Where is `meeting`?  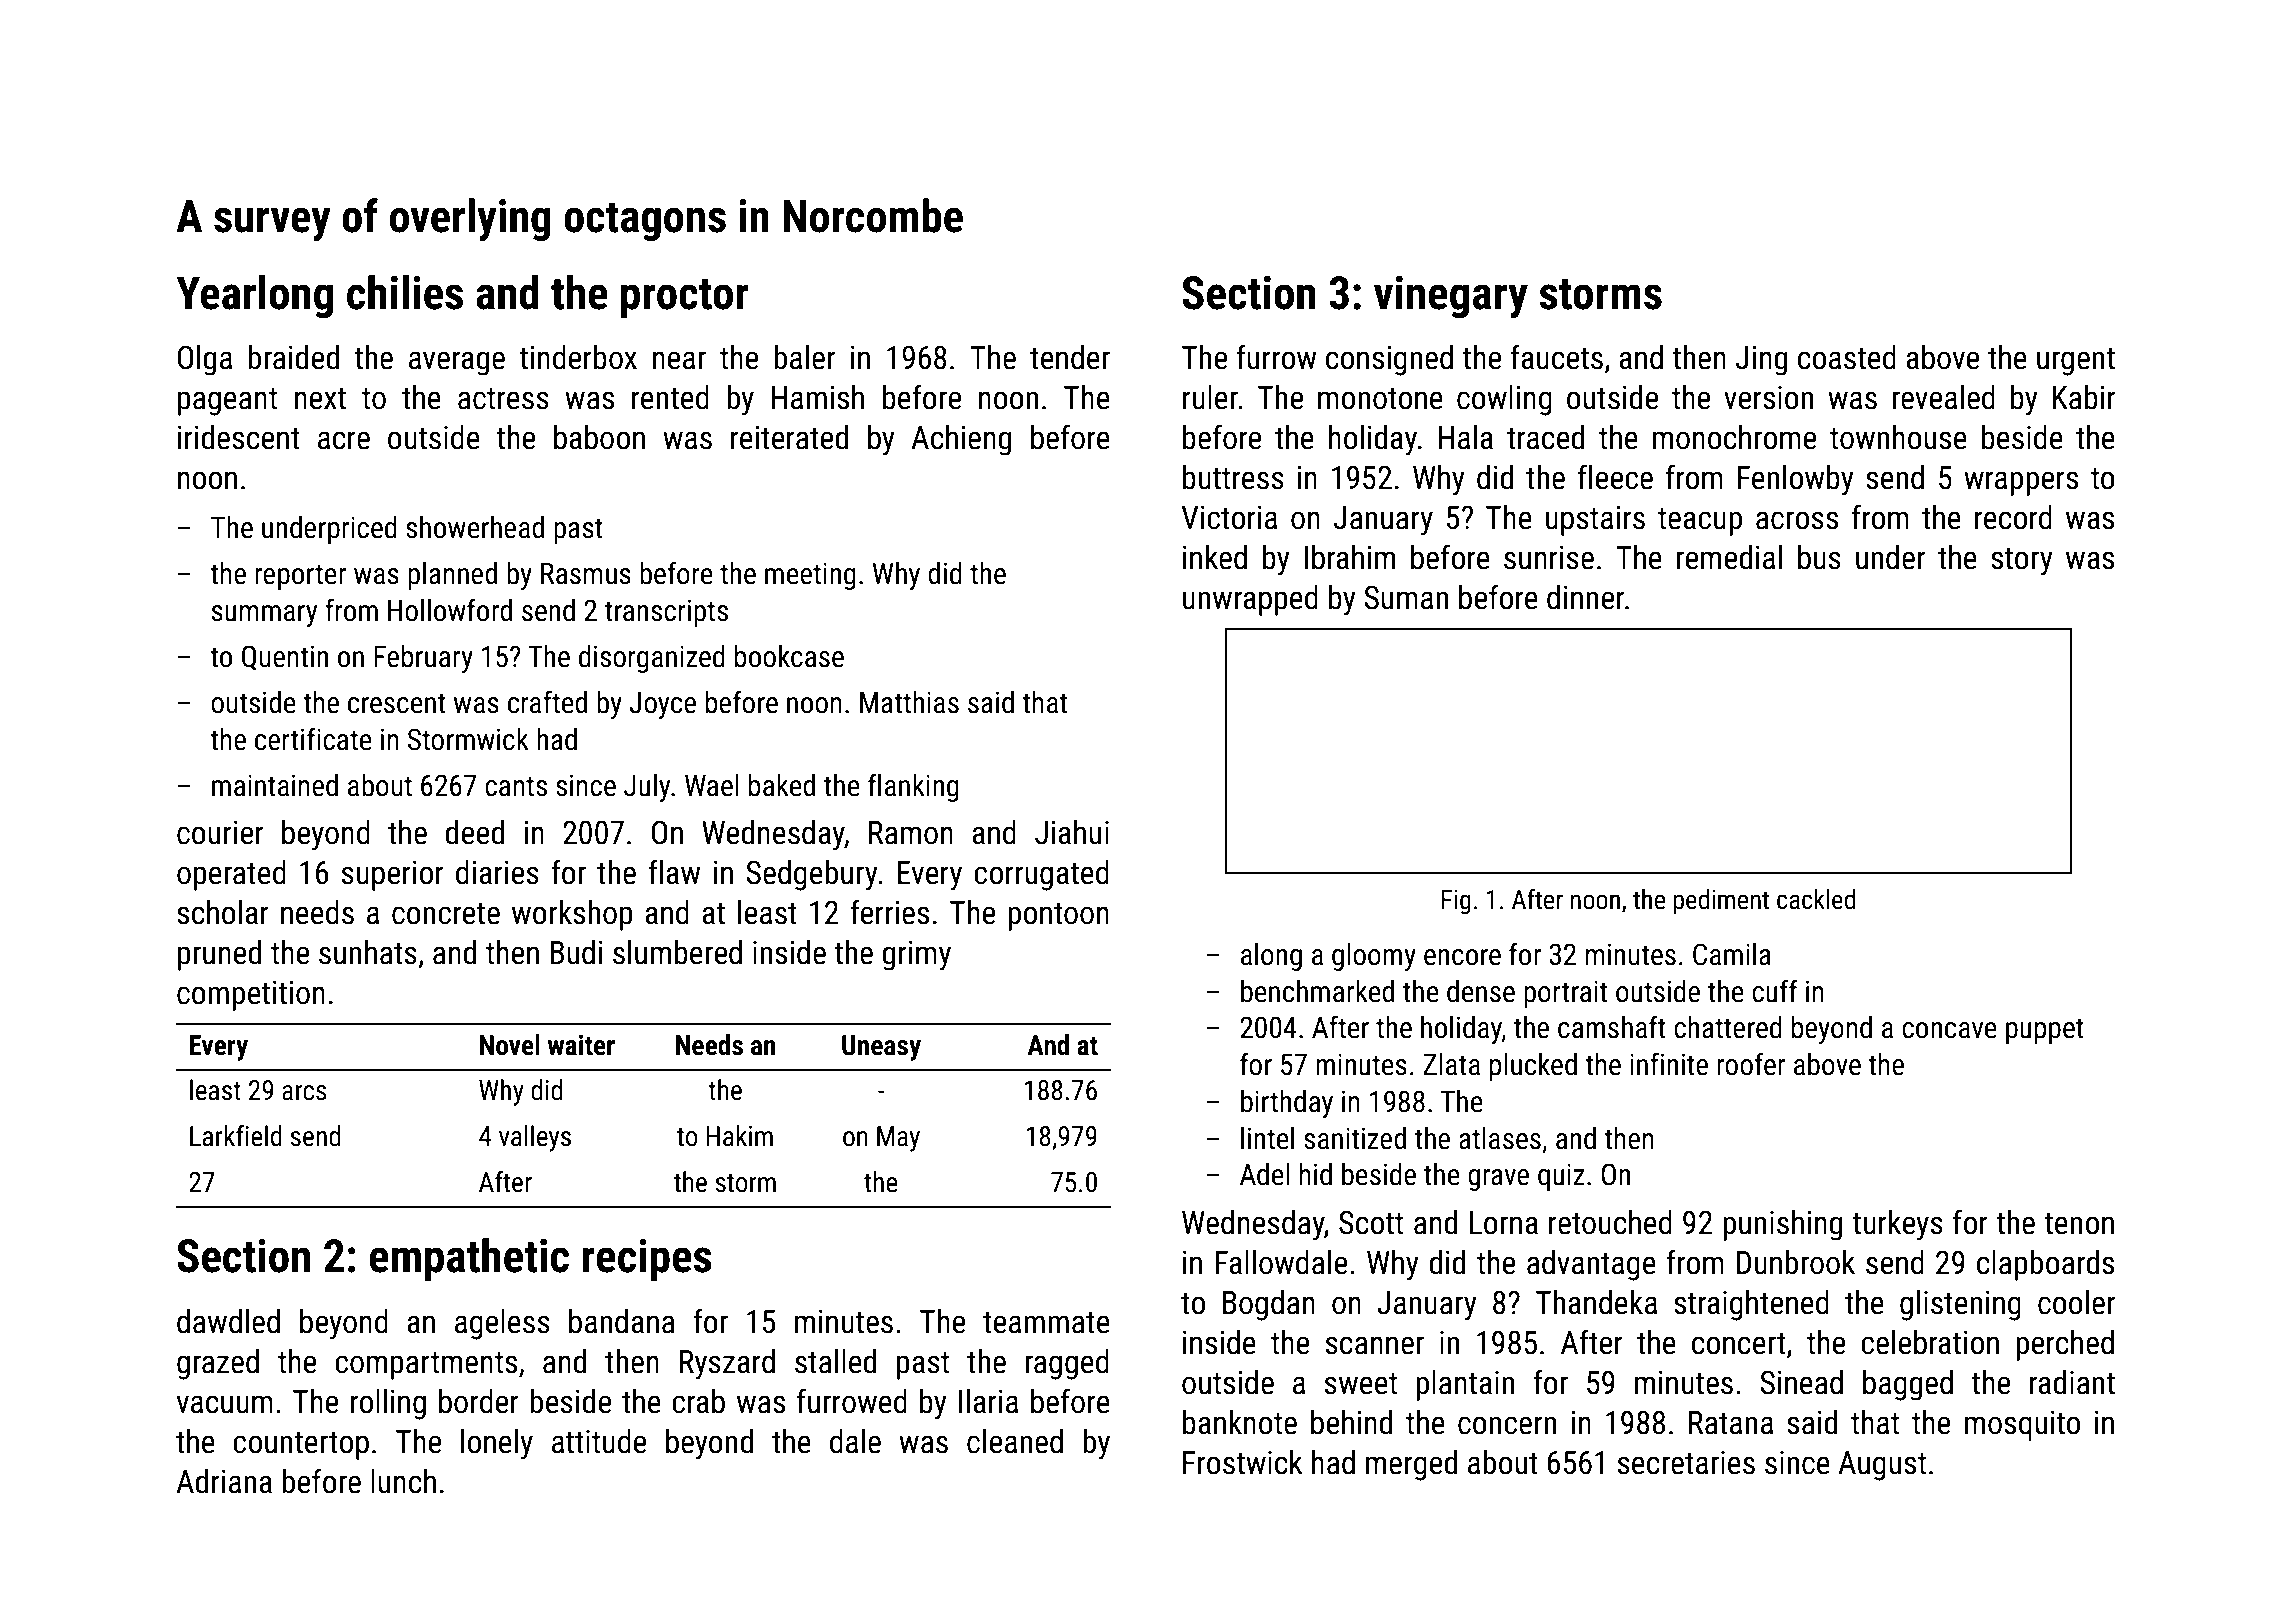 meeting is located at coordinates (810, 576).
